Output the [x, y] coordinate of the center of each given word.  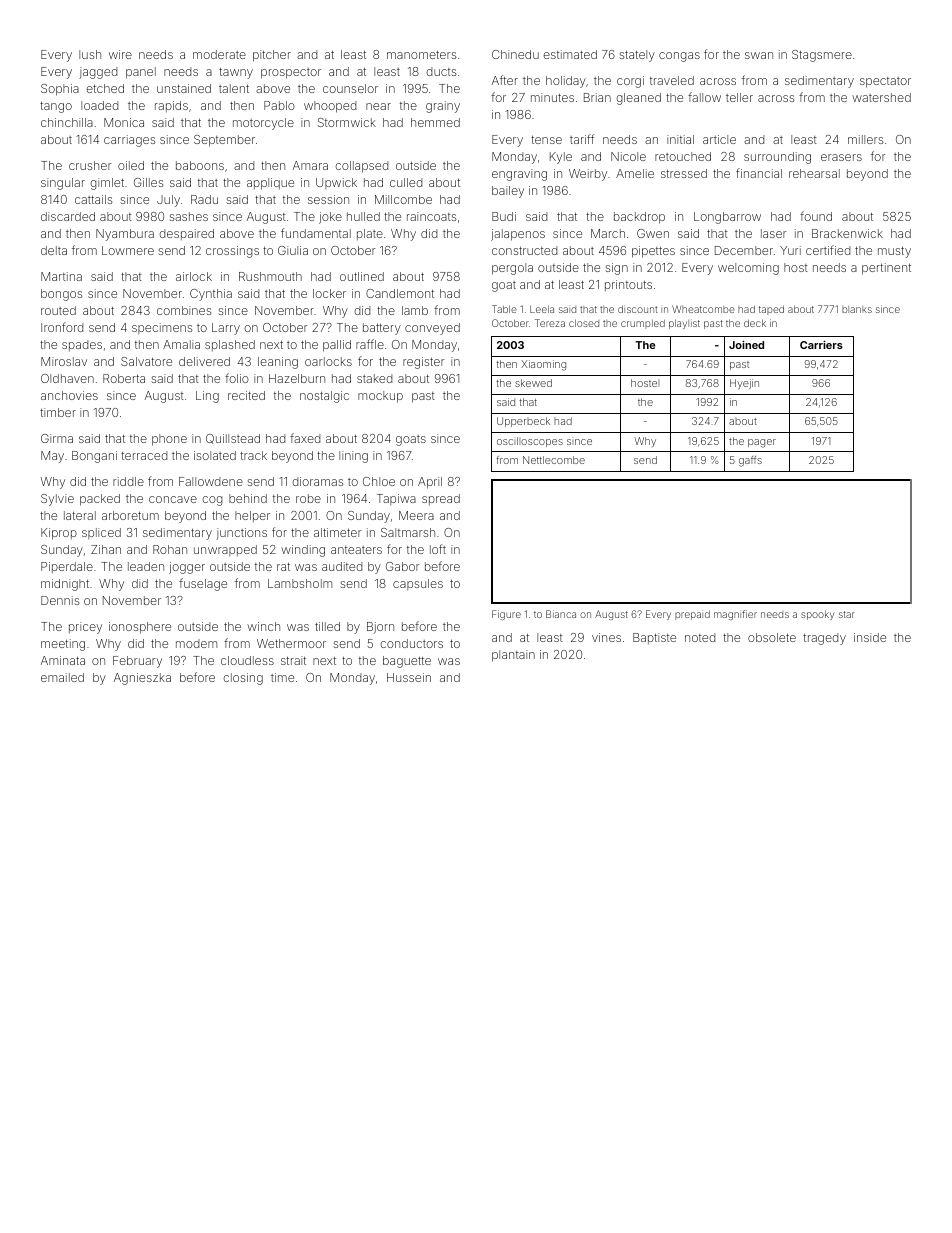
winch [263, 626]
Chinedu [515, 54]
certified [828, 250]
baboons [200, 165]
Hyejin [744, 384]
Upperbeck [523, 422]
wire [120, 54]
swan [759, 55]
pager [762, 443]
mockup [380, 397]
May [52, 457]
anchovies [69, 395]
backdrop [639, 218]
